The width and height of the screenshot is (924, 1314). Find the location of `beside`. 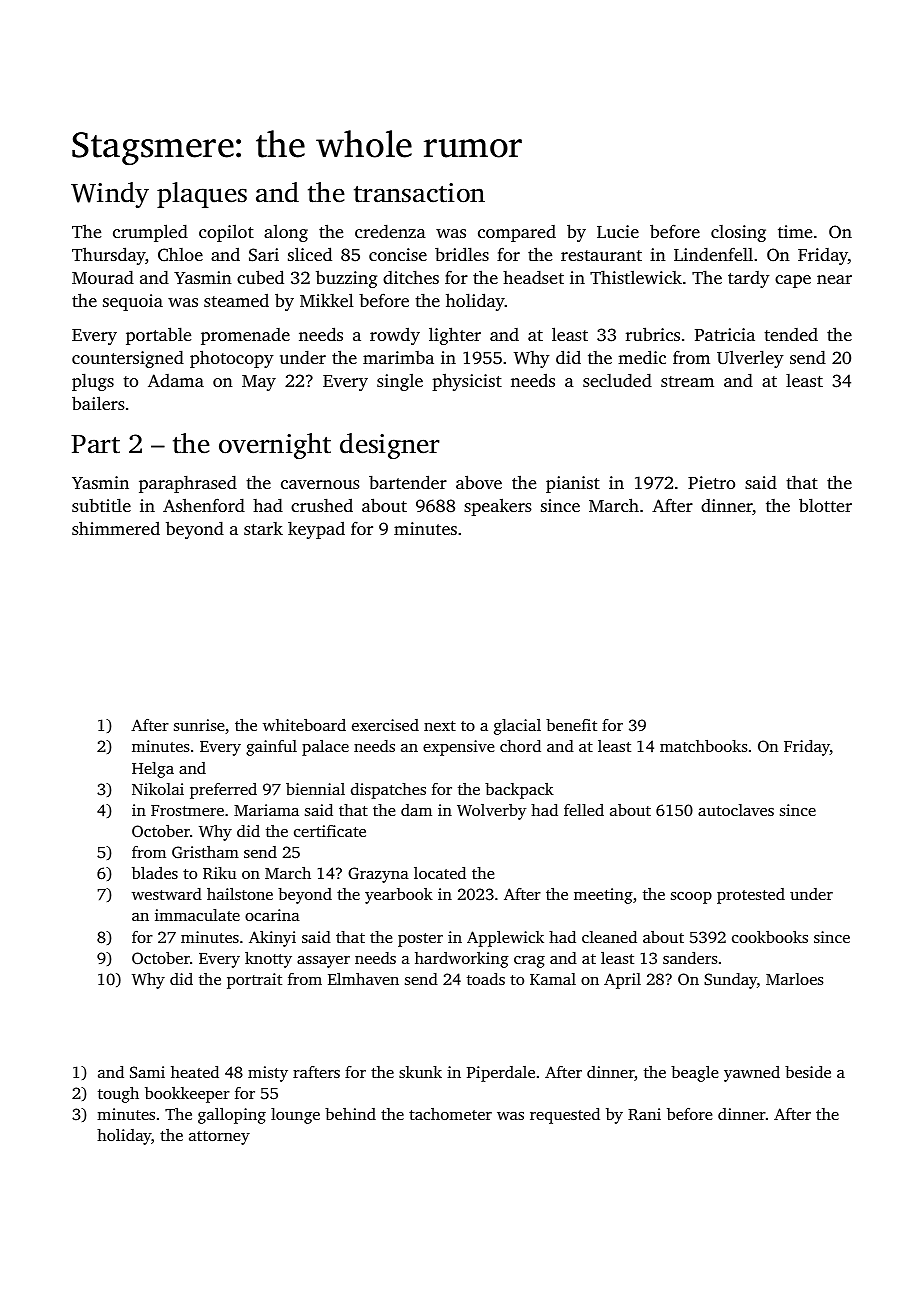

beside is located at coordinates (808, 1072).
